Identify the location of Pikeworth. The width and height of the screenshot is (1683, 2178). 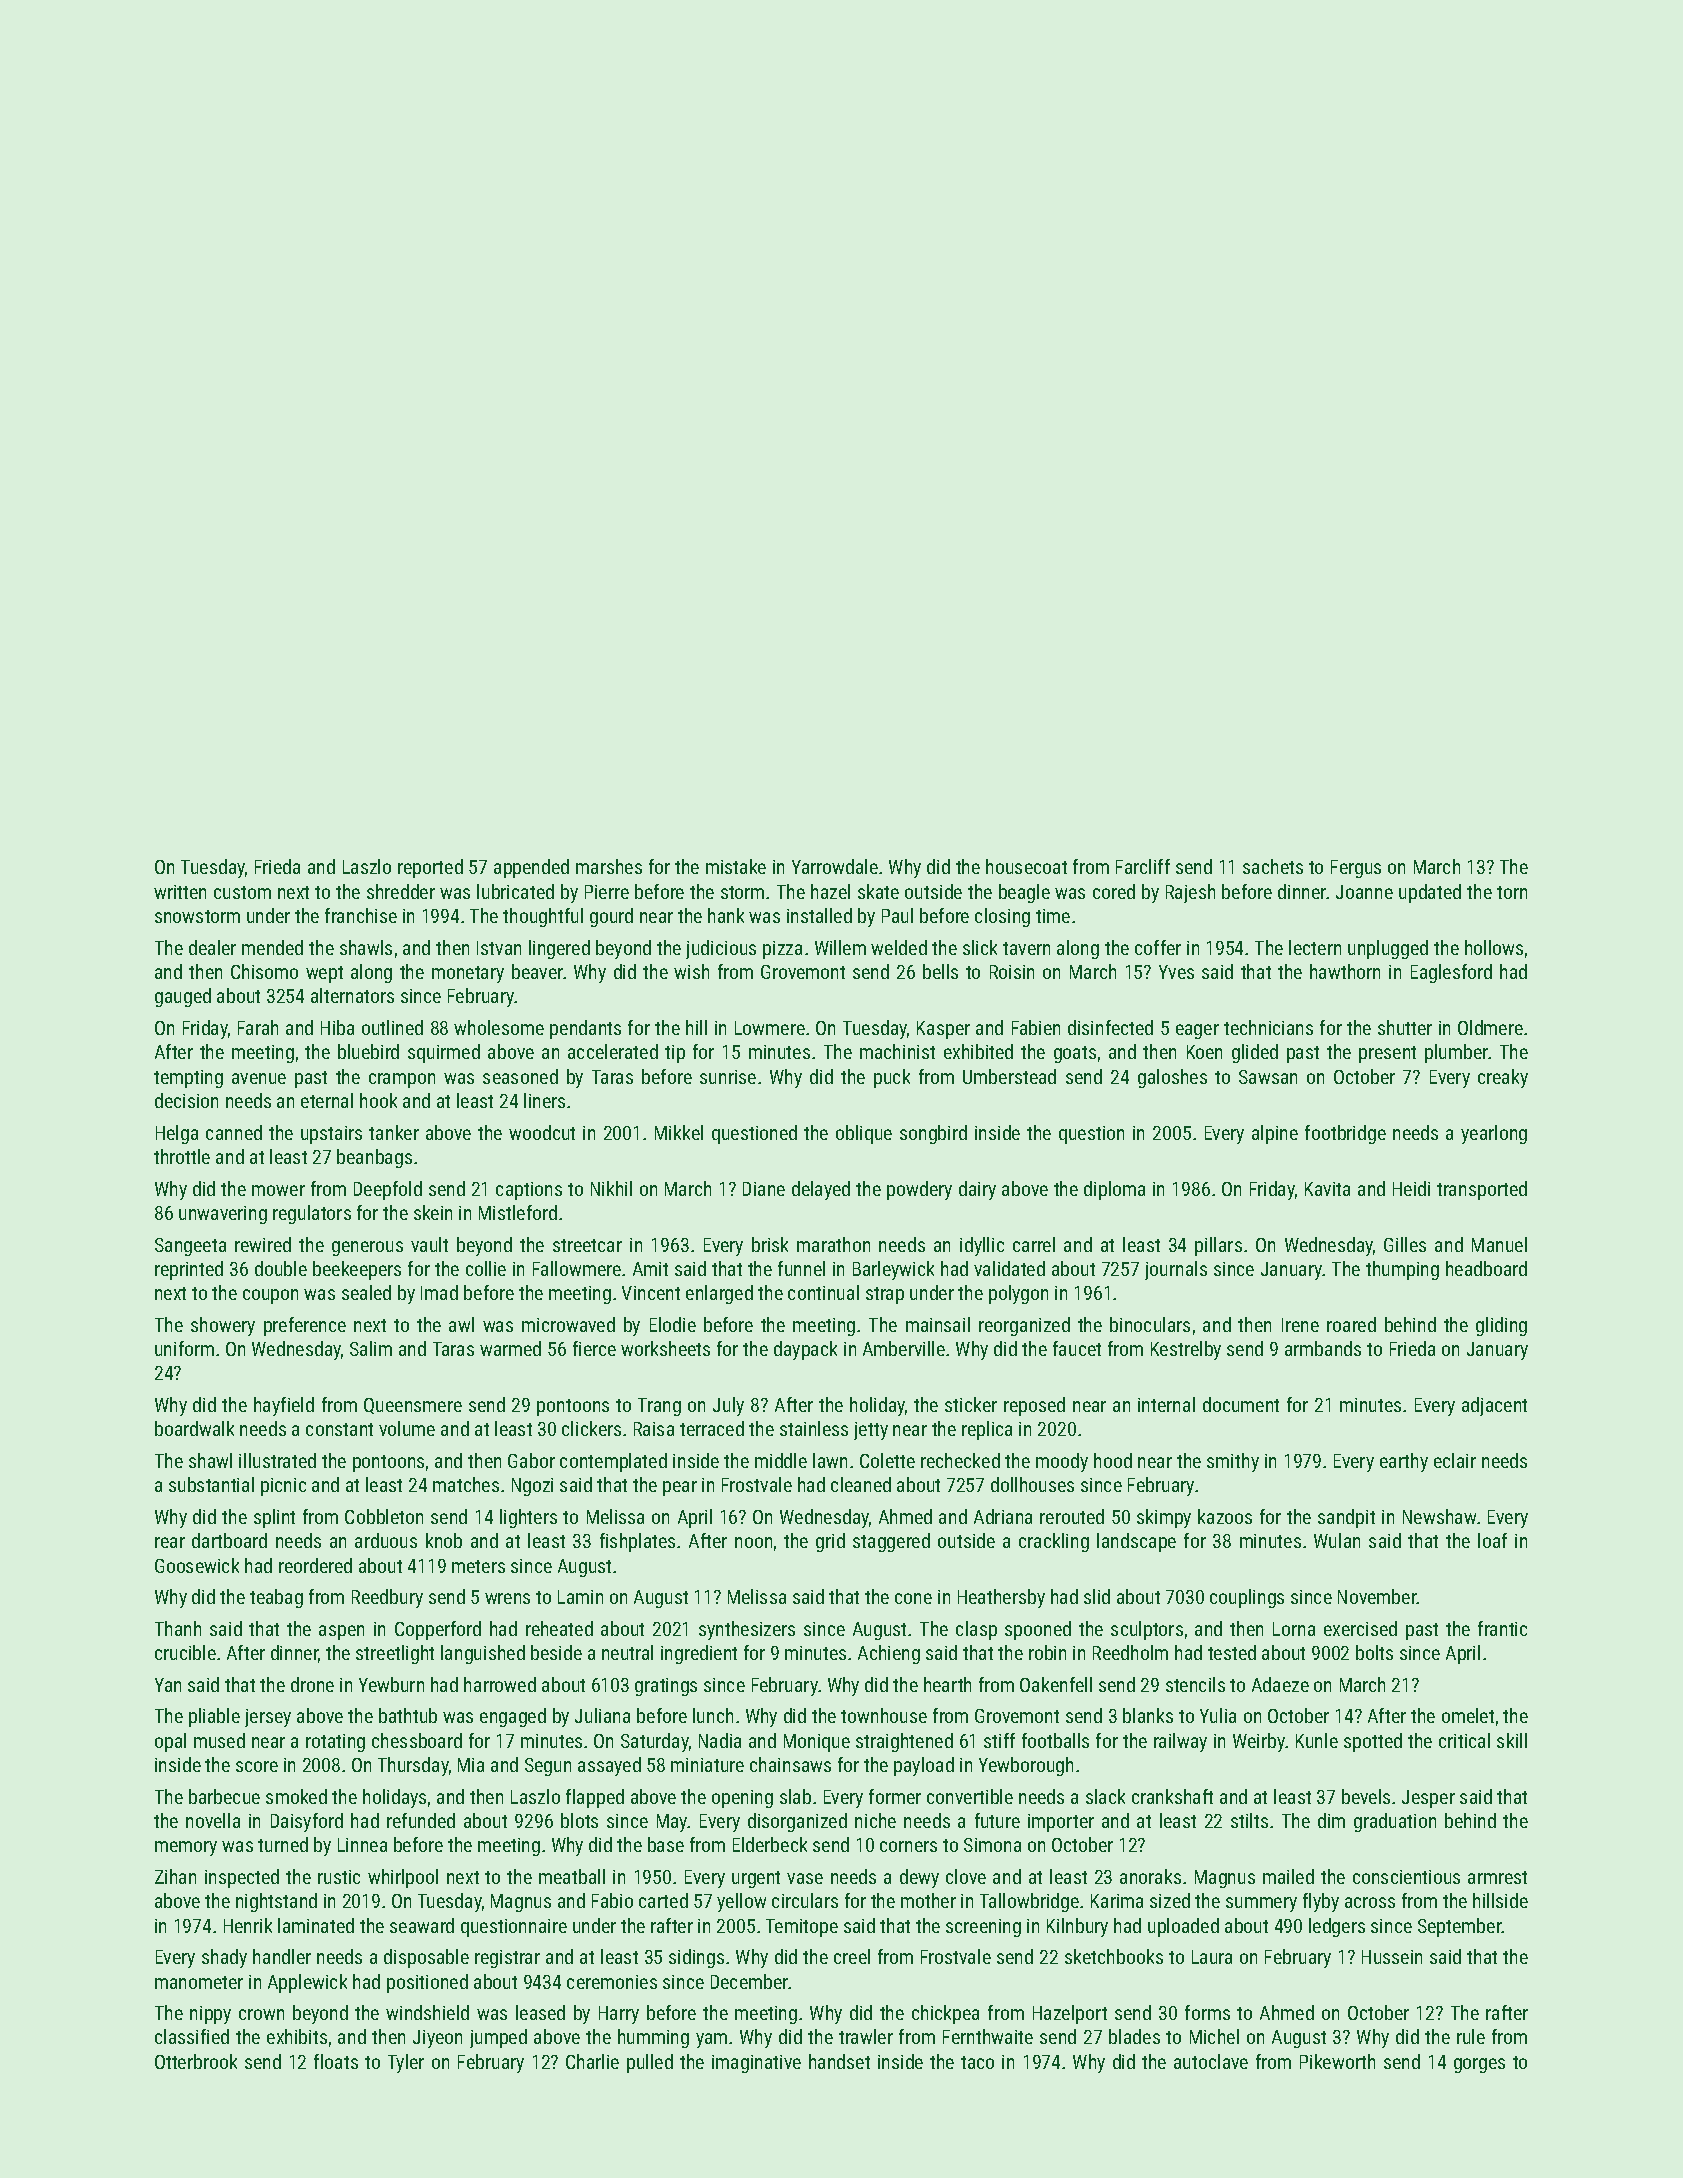
(1337, 2061).
